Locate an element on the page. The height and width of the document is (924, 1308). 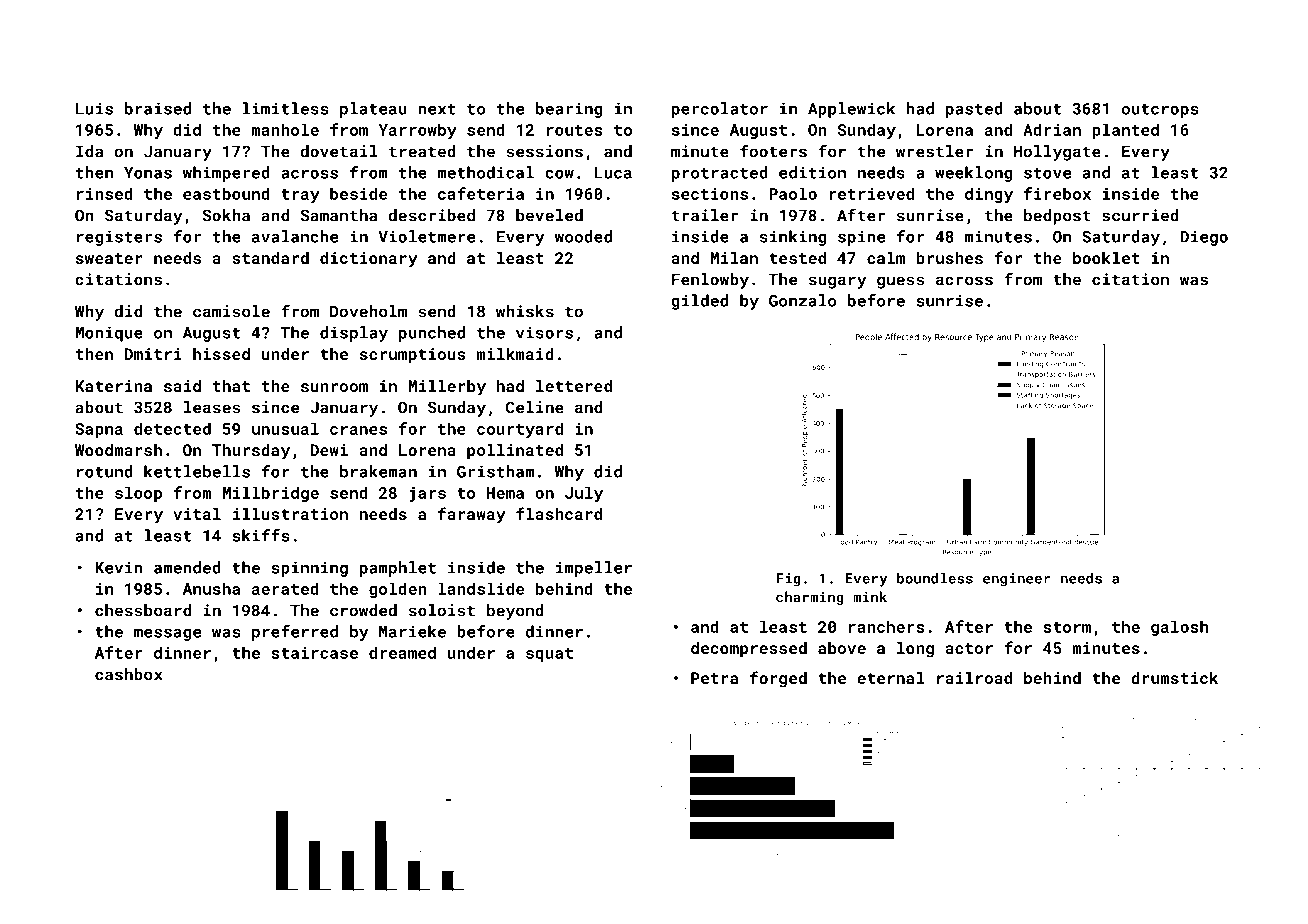
planted is located at coordinates (1125, 131).
